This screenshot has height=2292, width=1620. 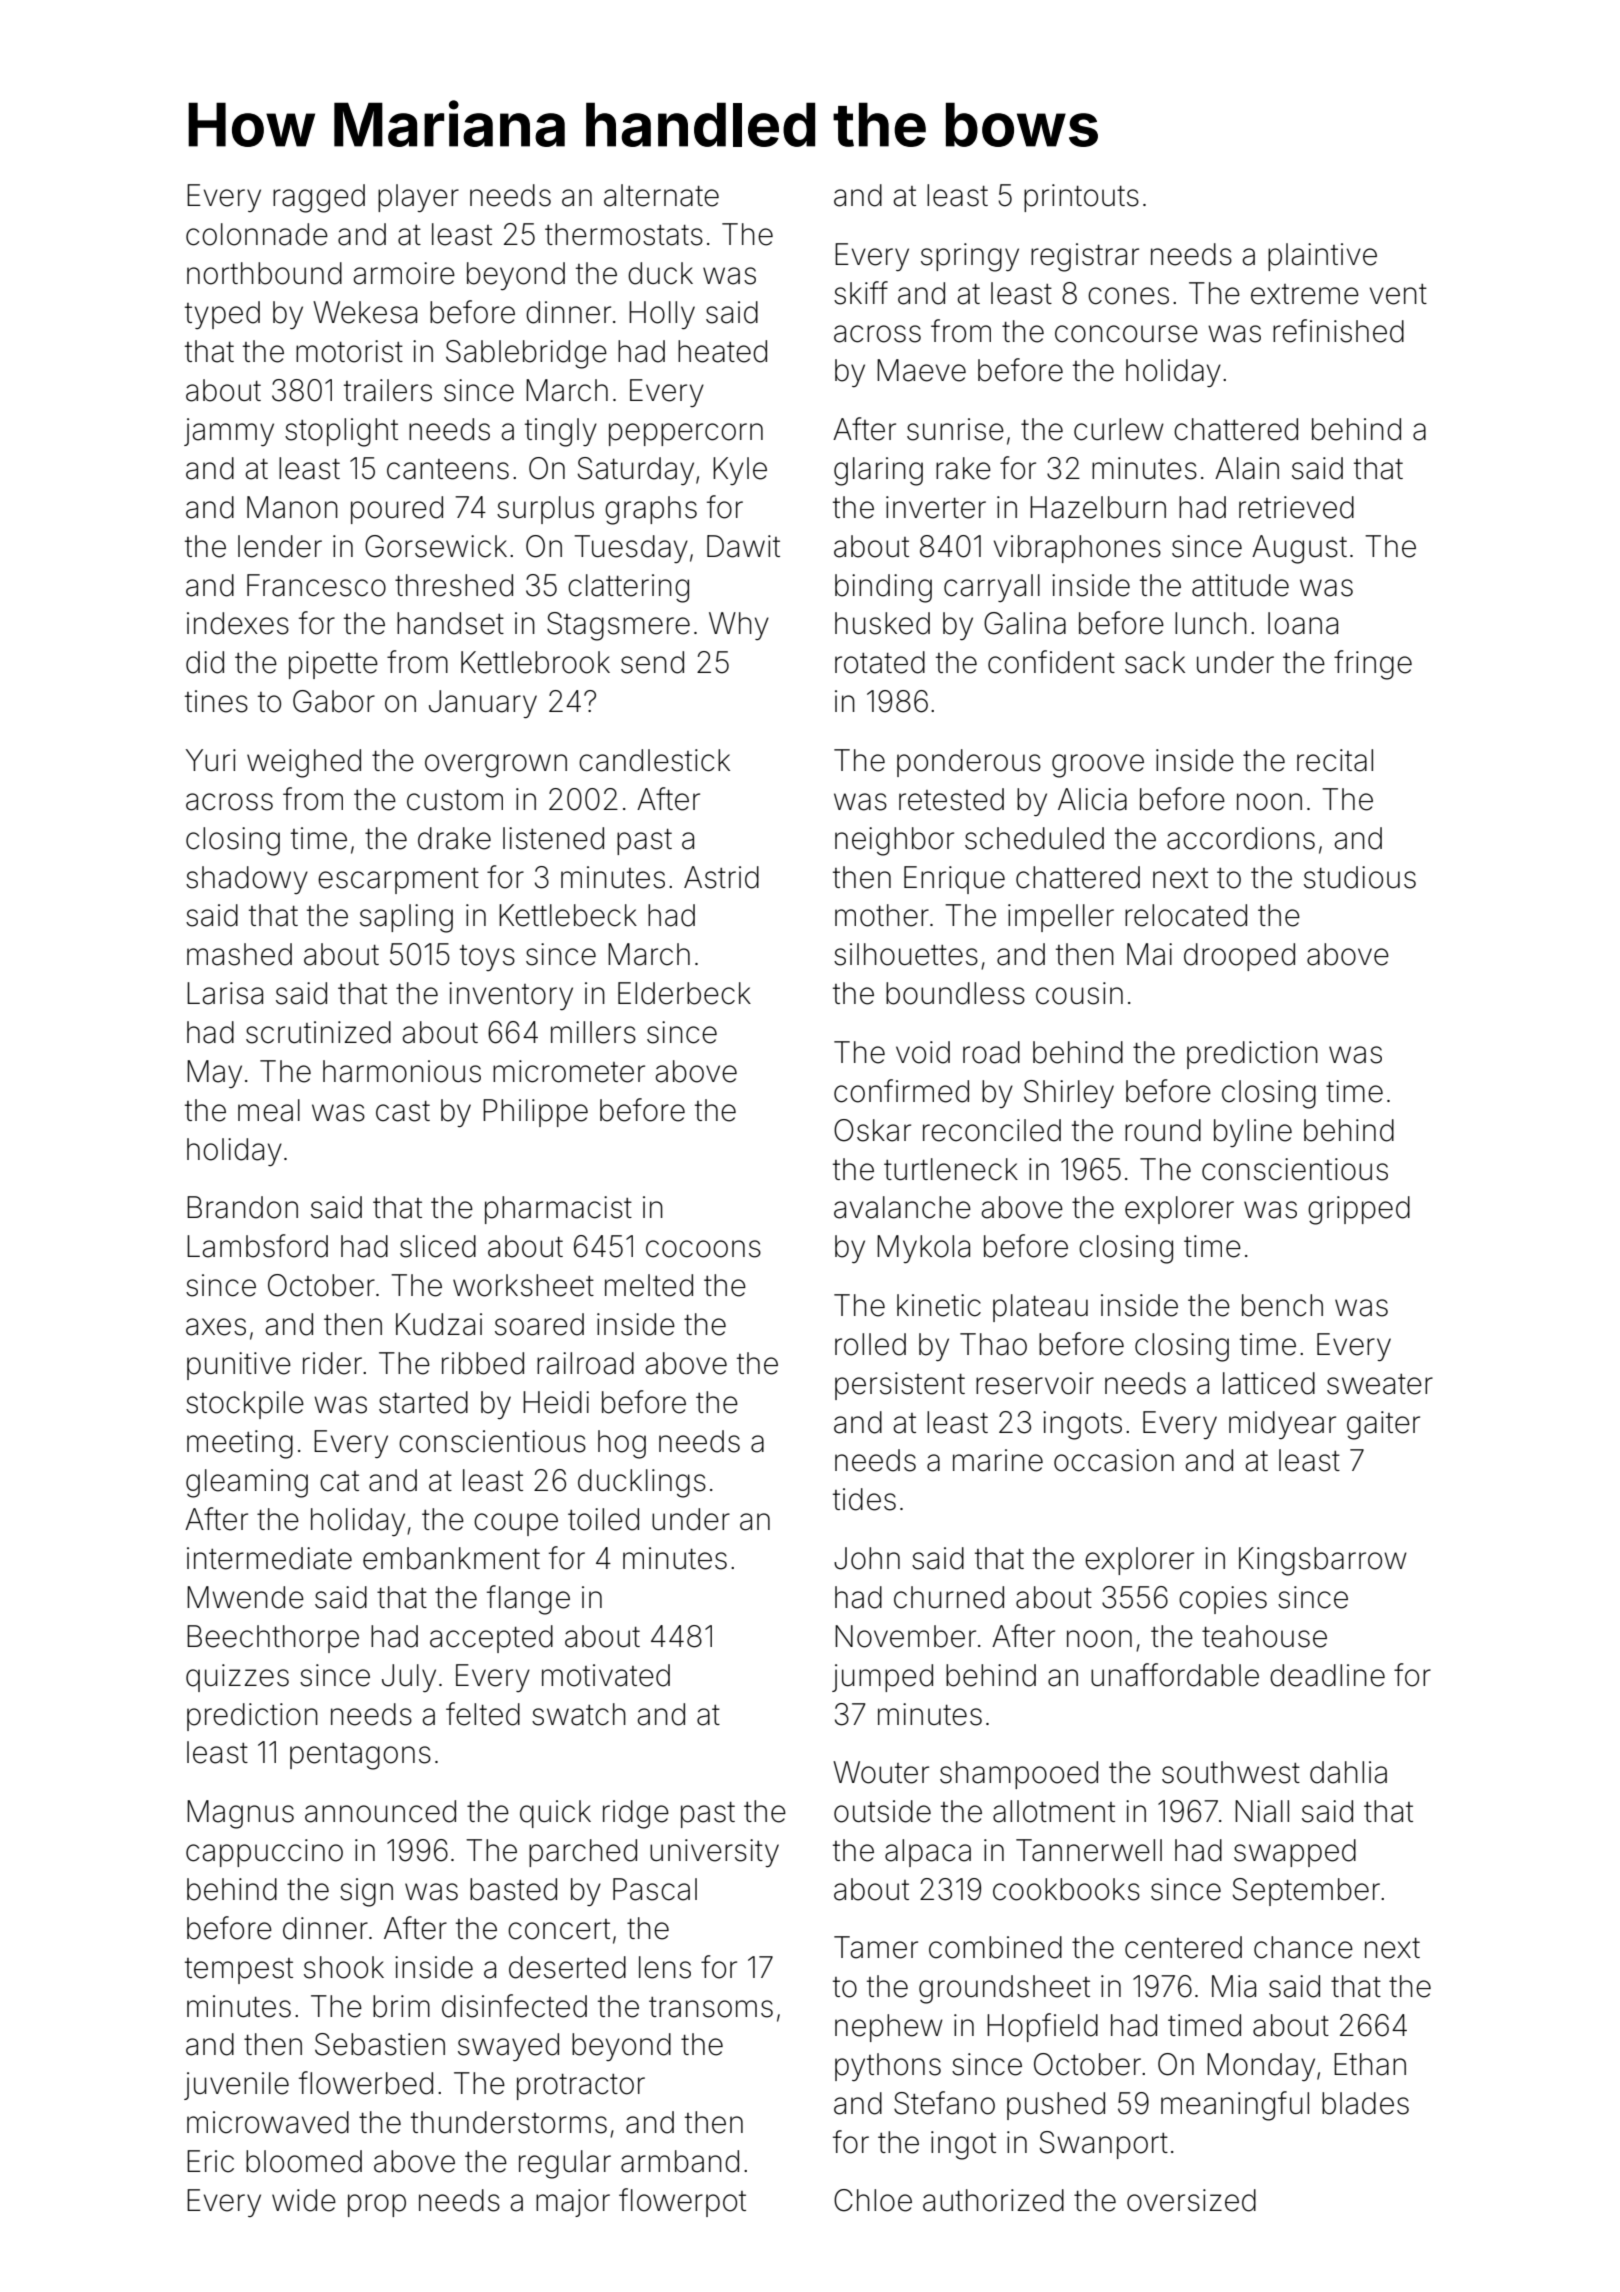 I want to click on studious, so click(x=1360, y=877).
